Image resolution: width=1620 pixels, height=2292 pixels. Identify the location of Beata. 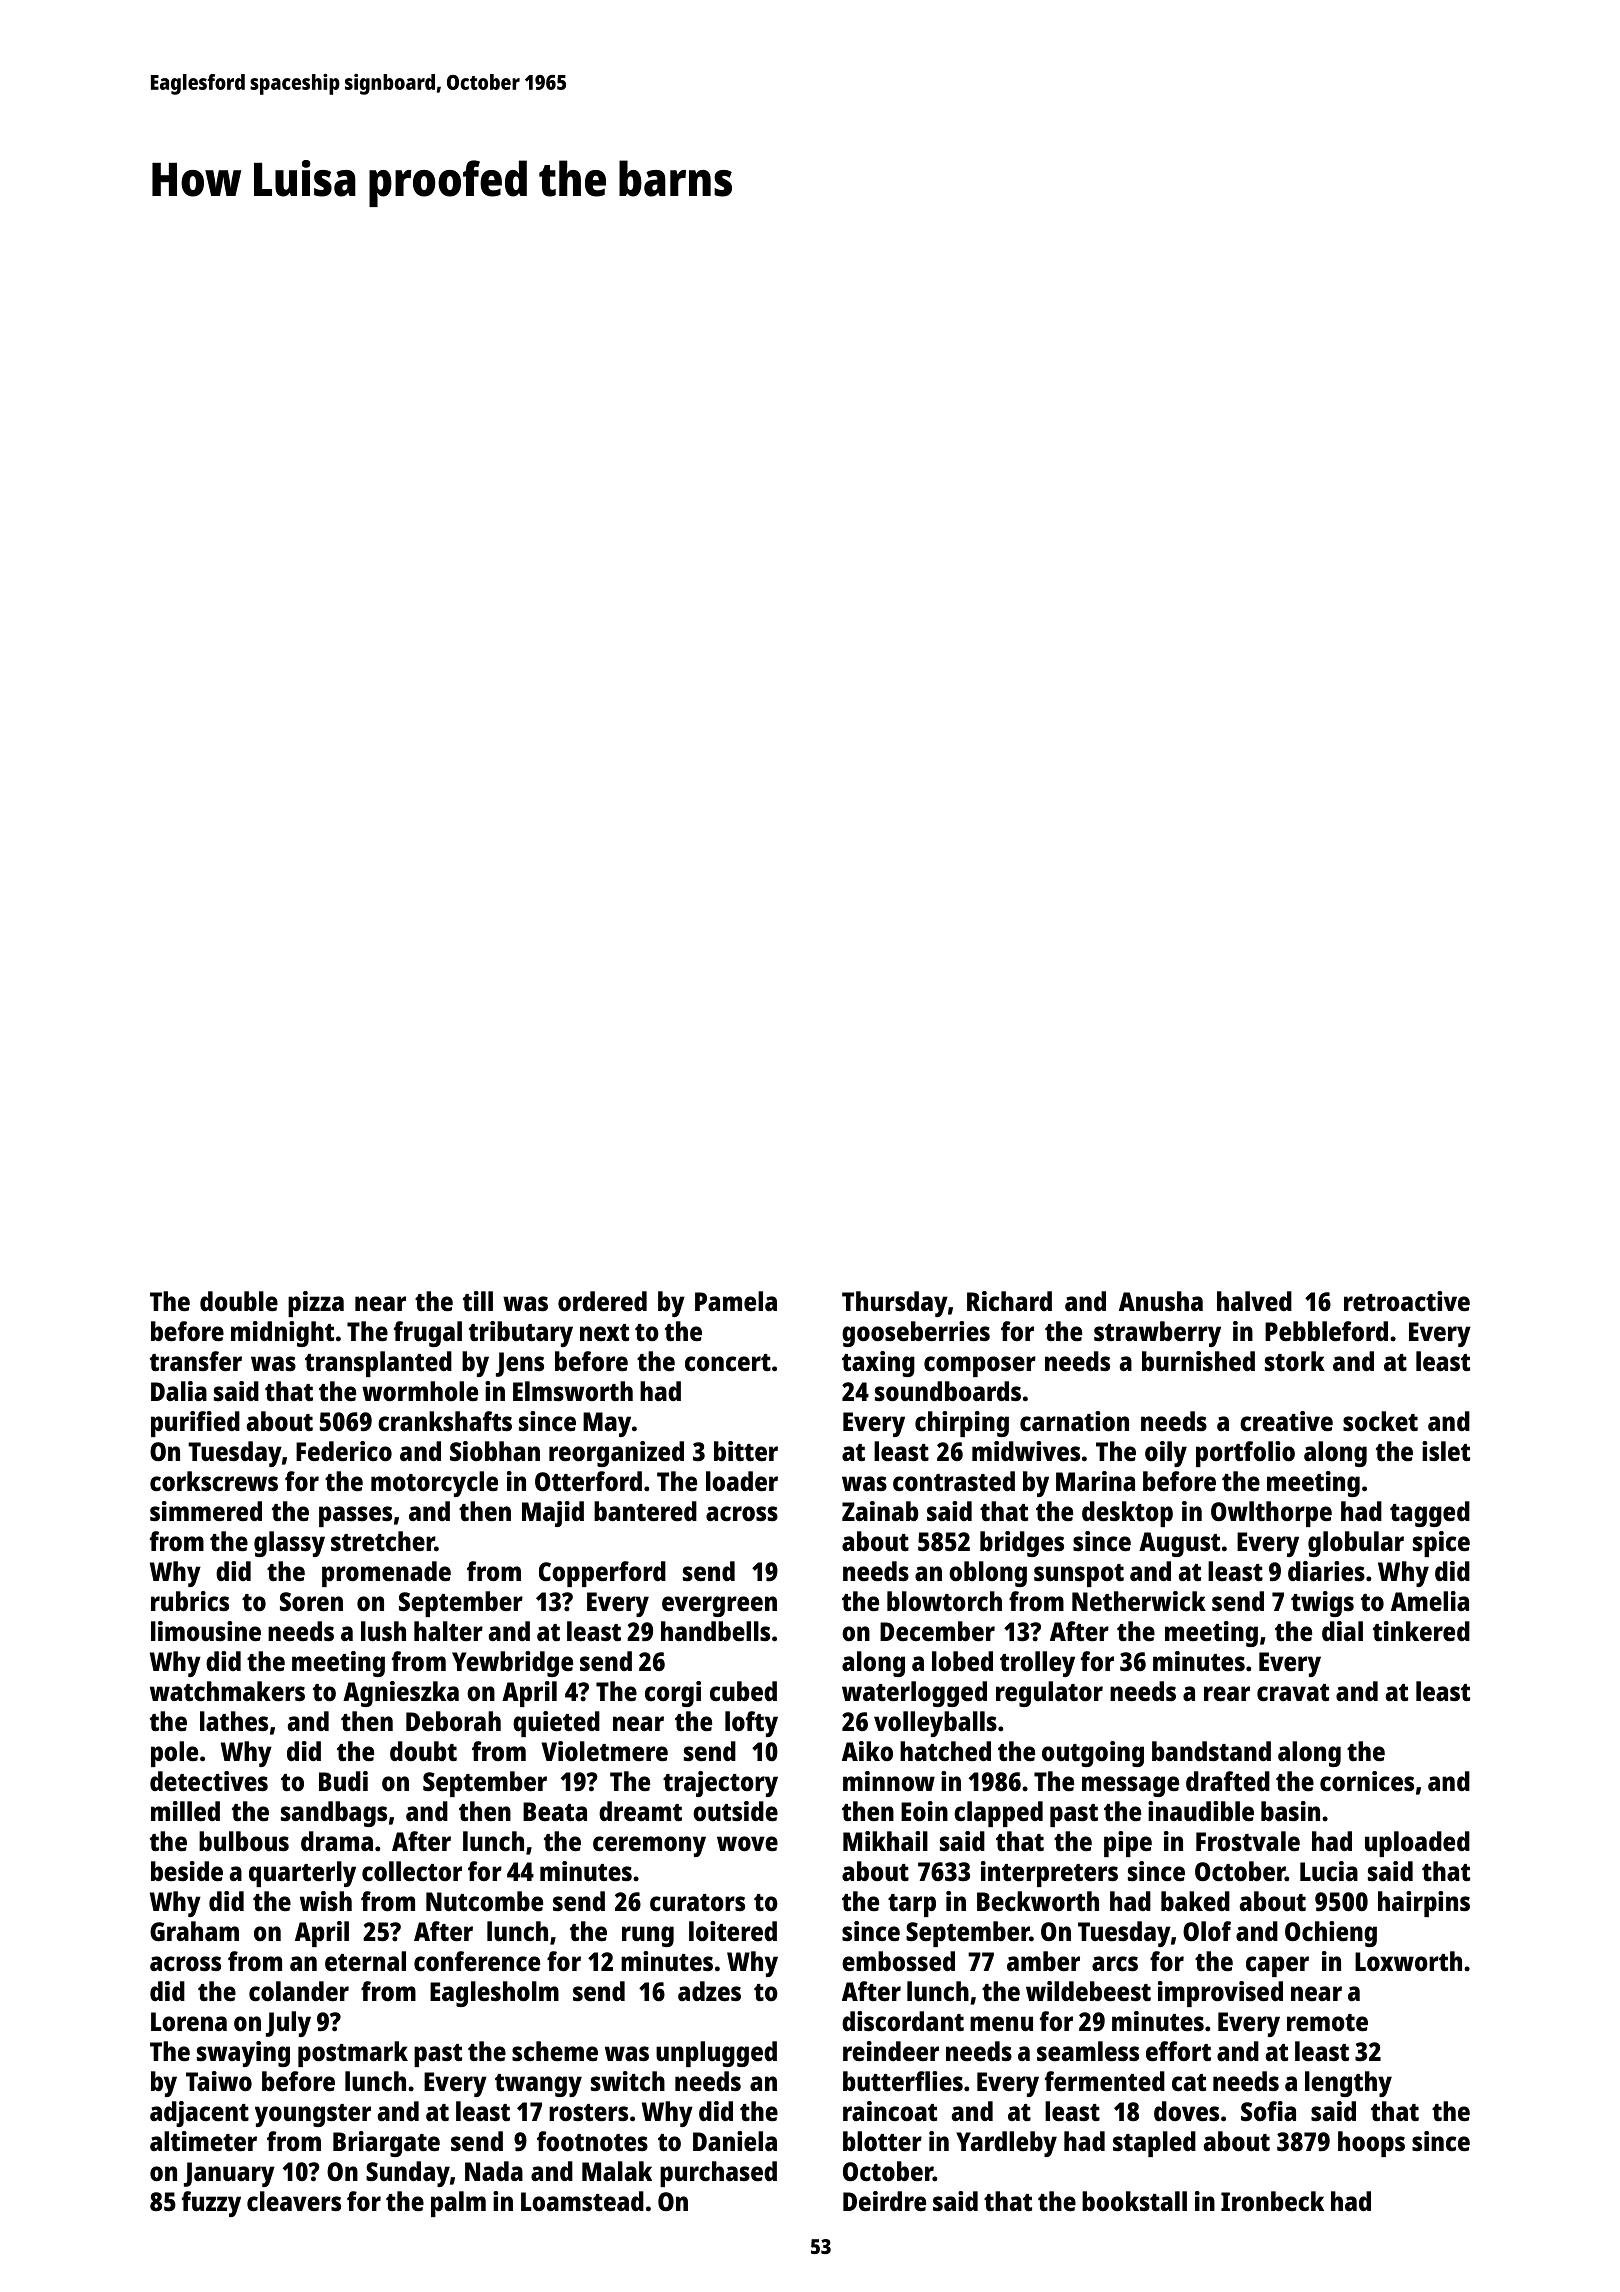
(555, 1811).
